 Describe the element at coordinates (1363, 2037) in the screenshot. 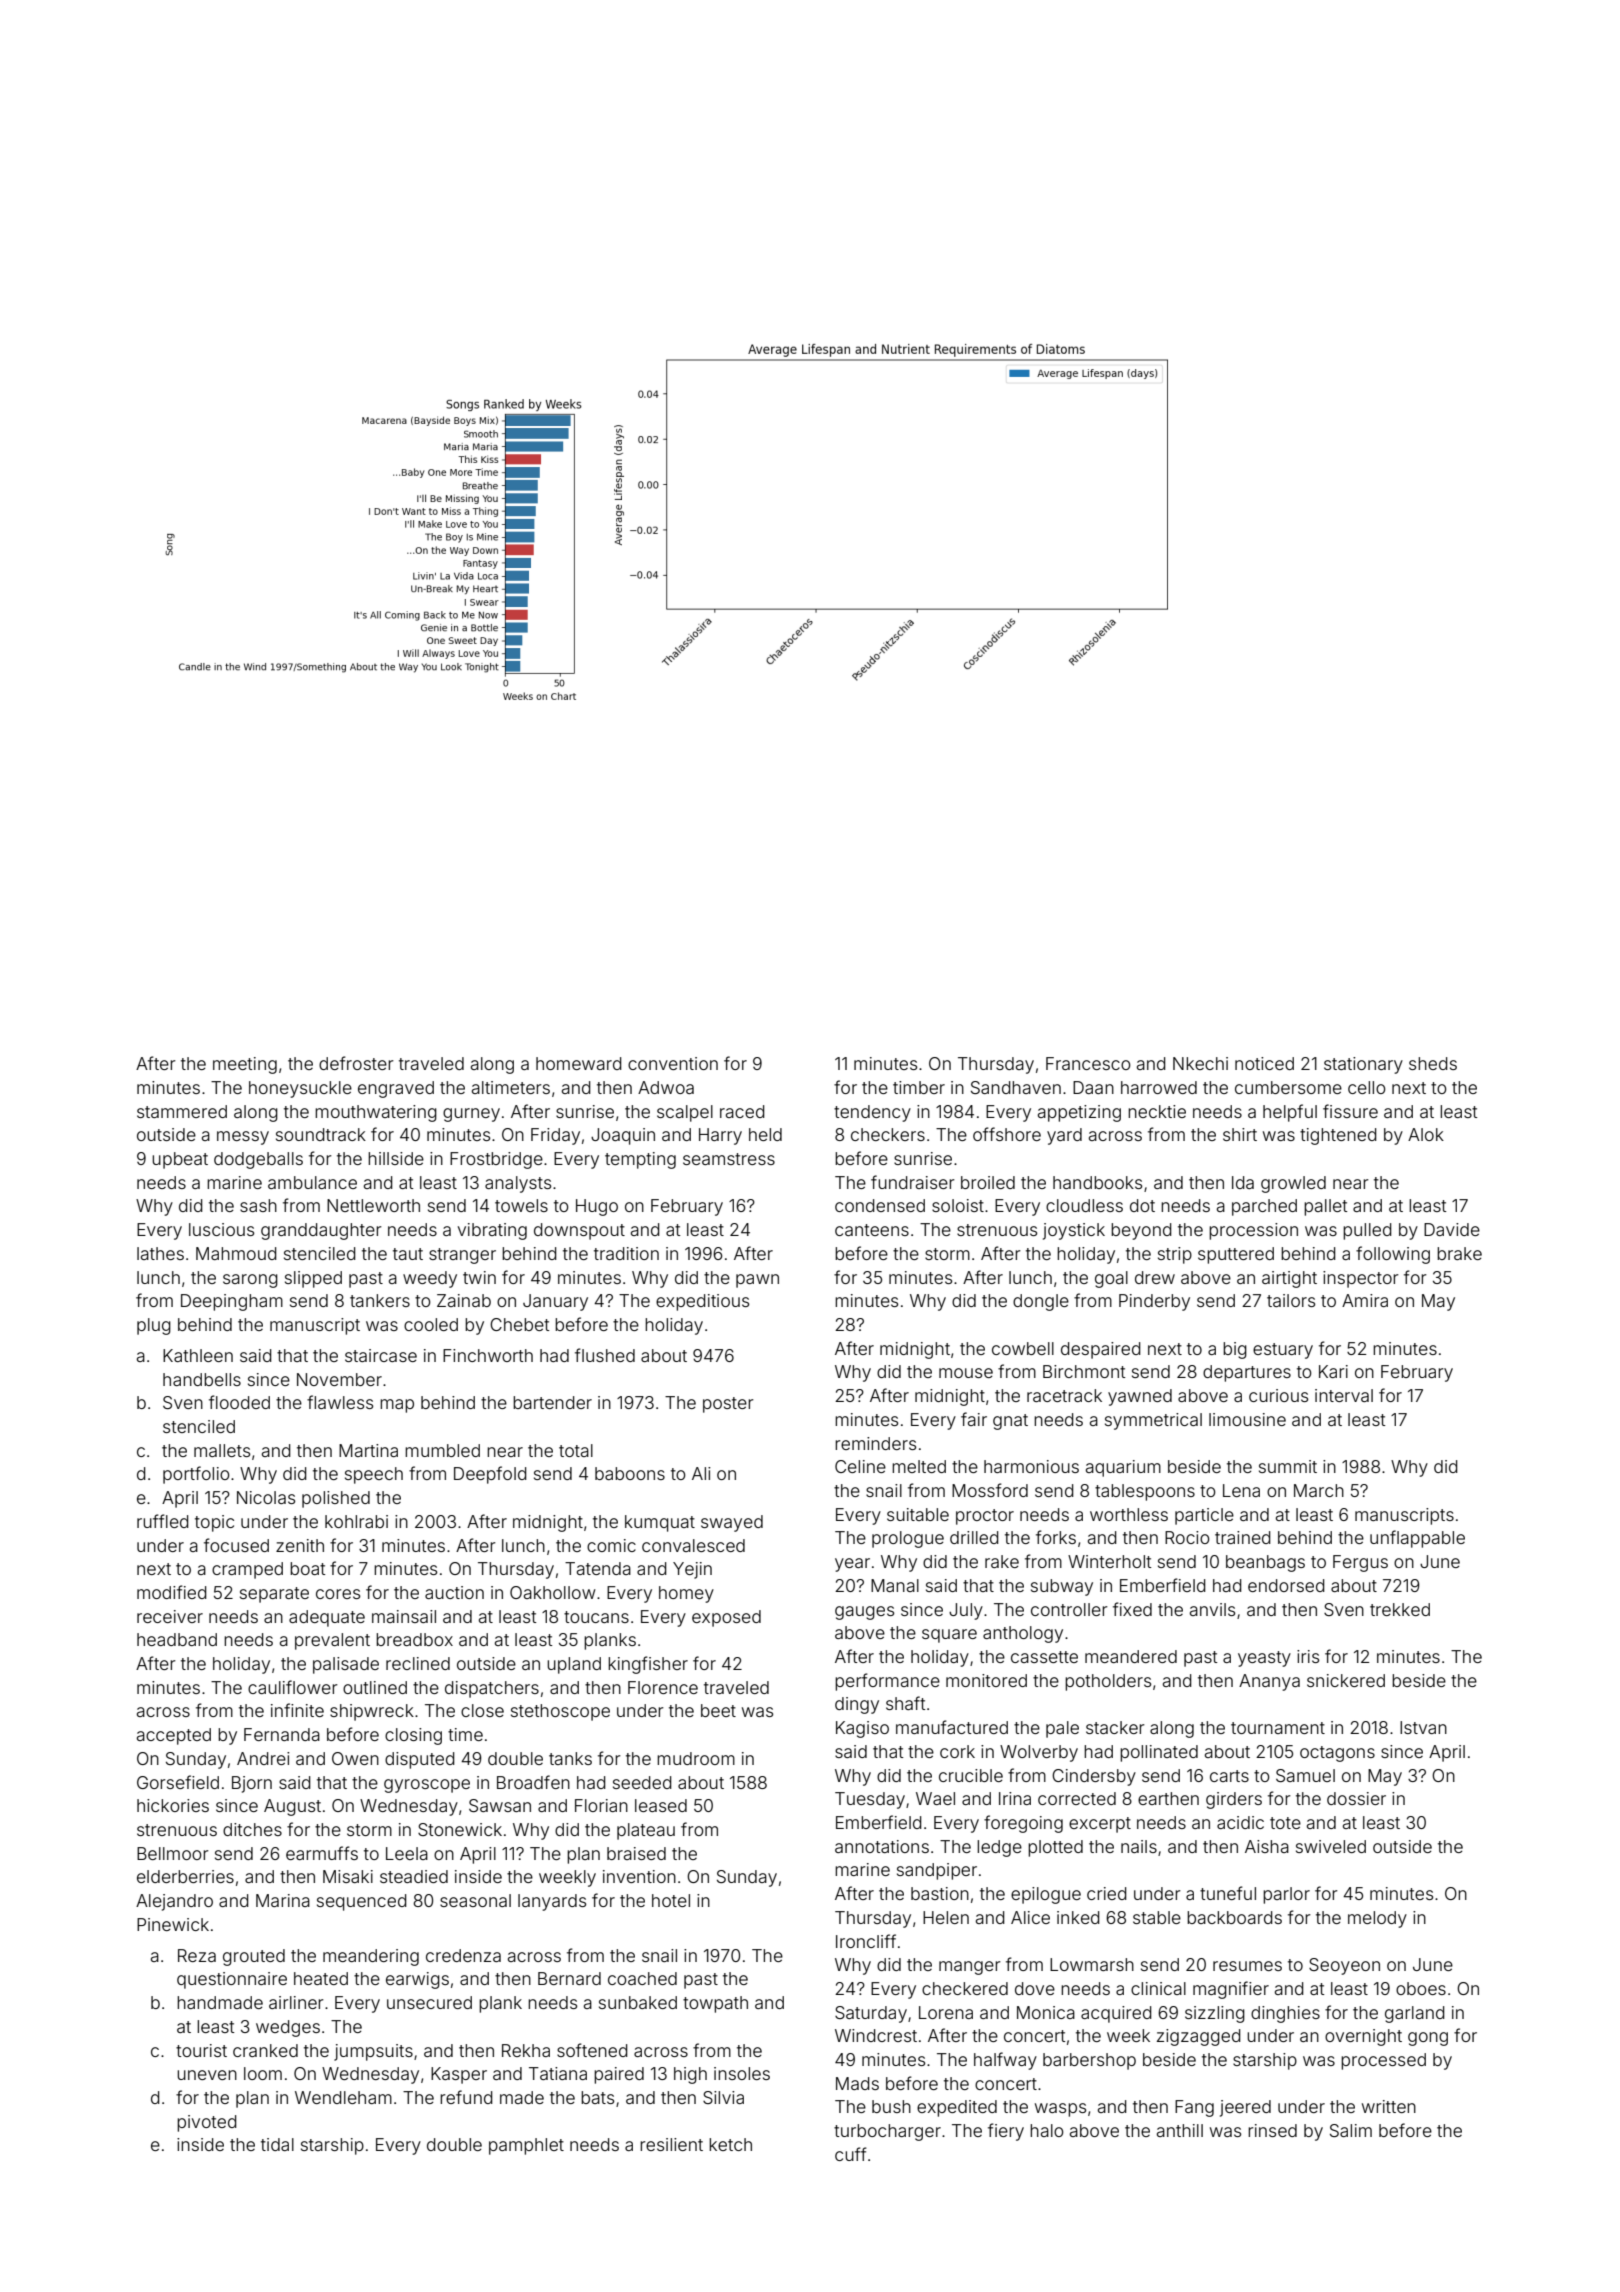

I see `overnight` at that location.
